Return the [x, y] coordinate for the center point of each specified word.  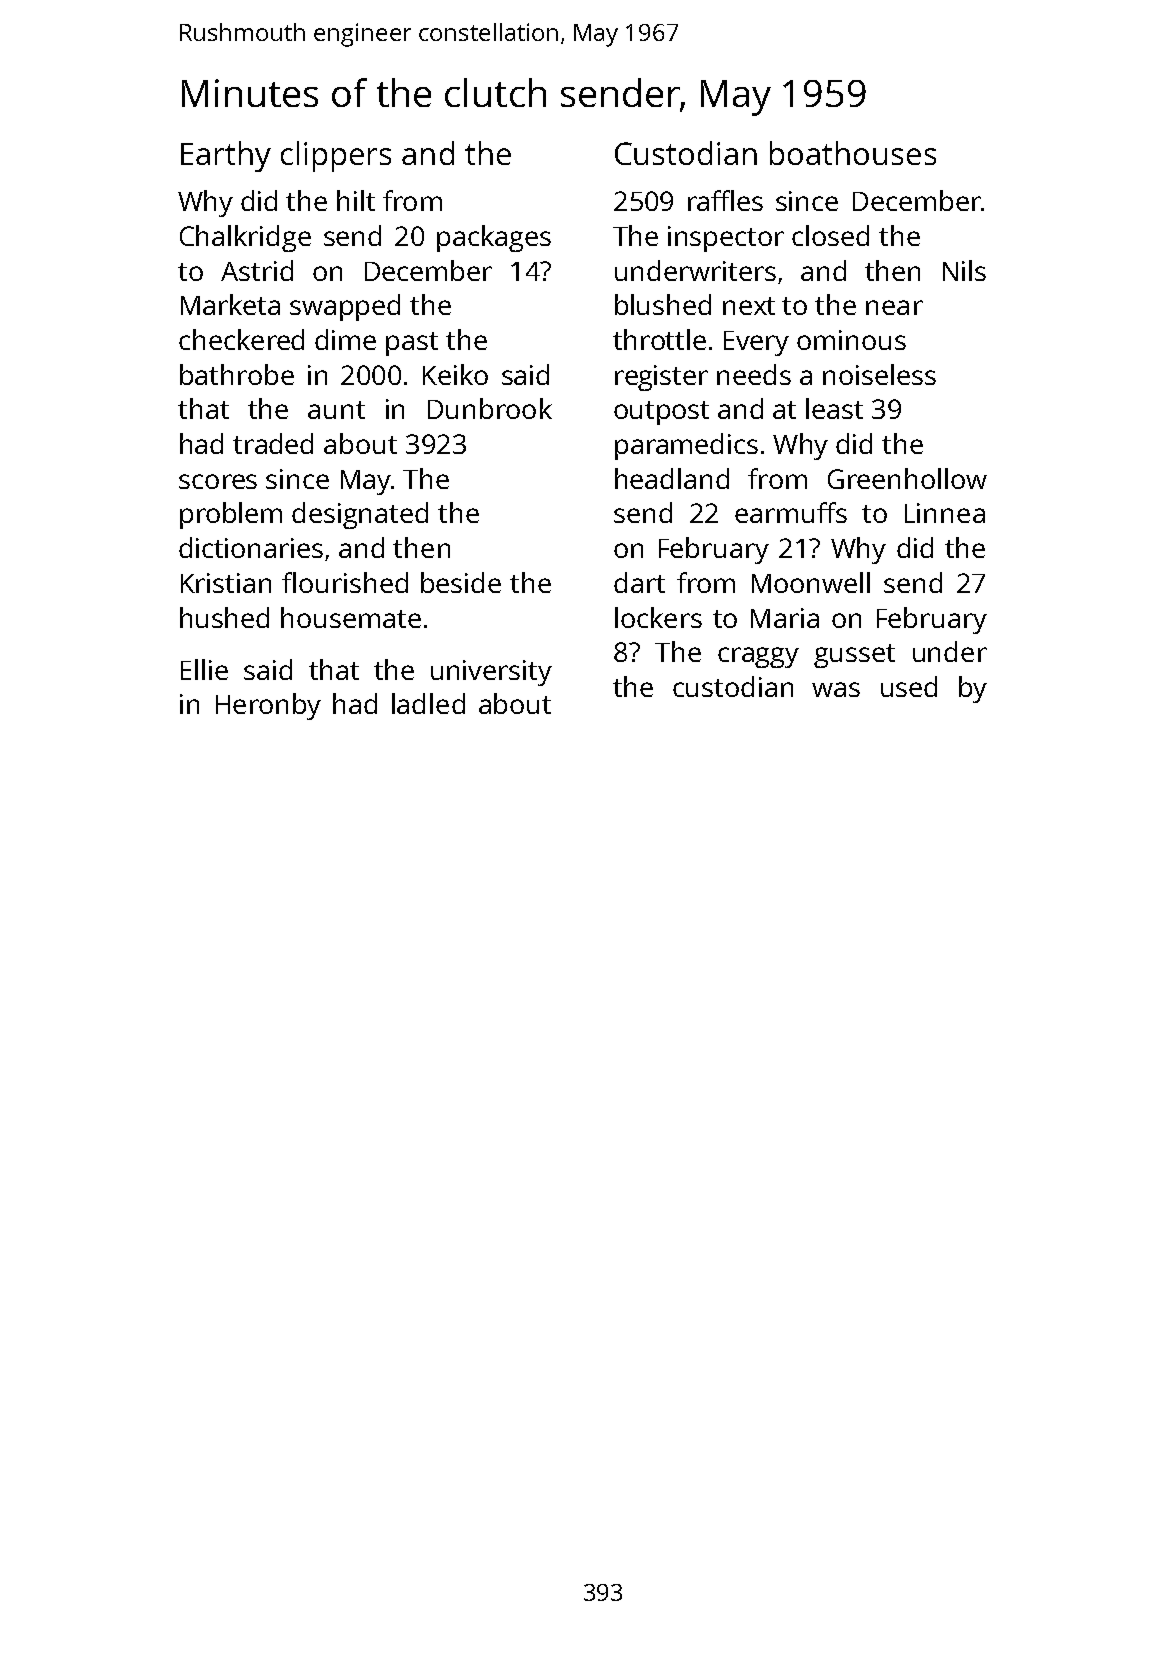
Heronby [268, 706]
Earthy [226, 156]
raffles [725, 200]
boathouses [853, 153]
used [909, 686]
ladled [428, 703]
